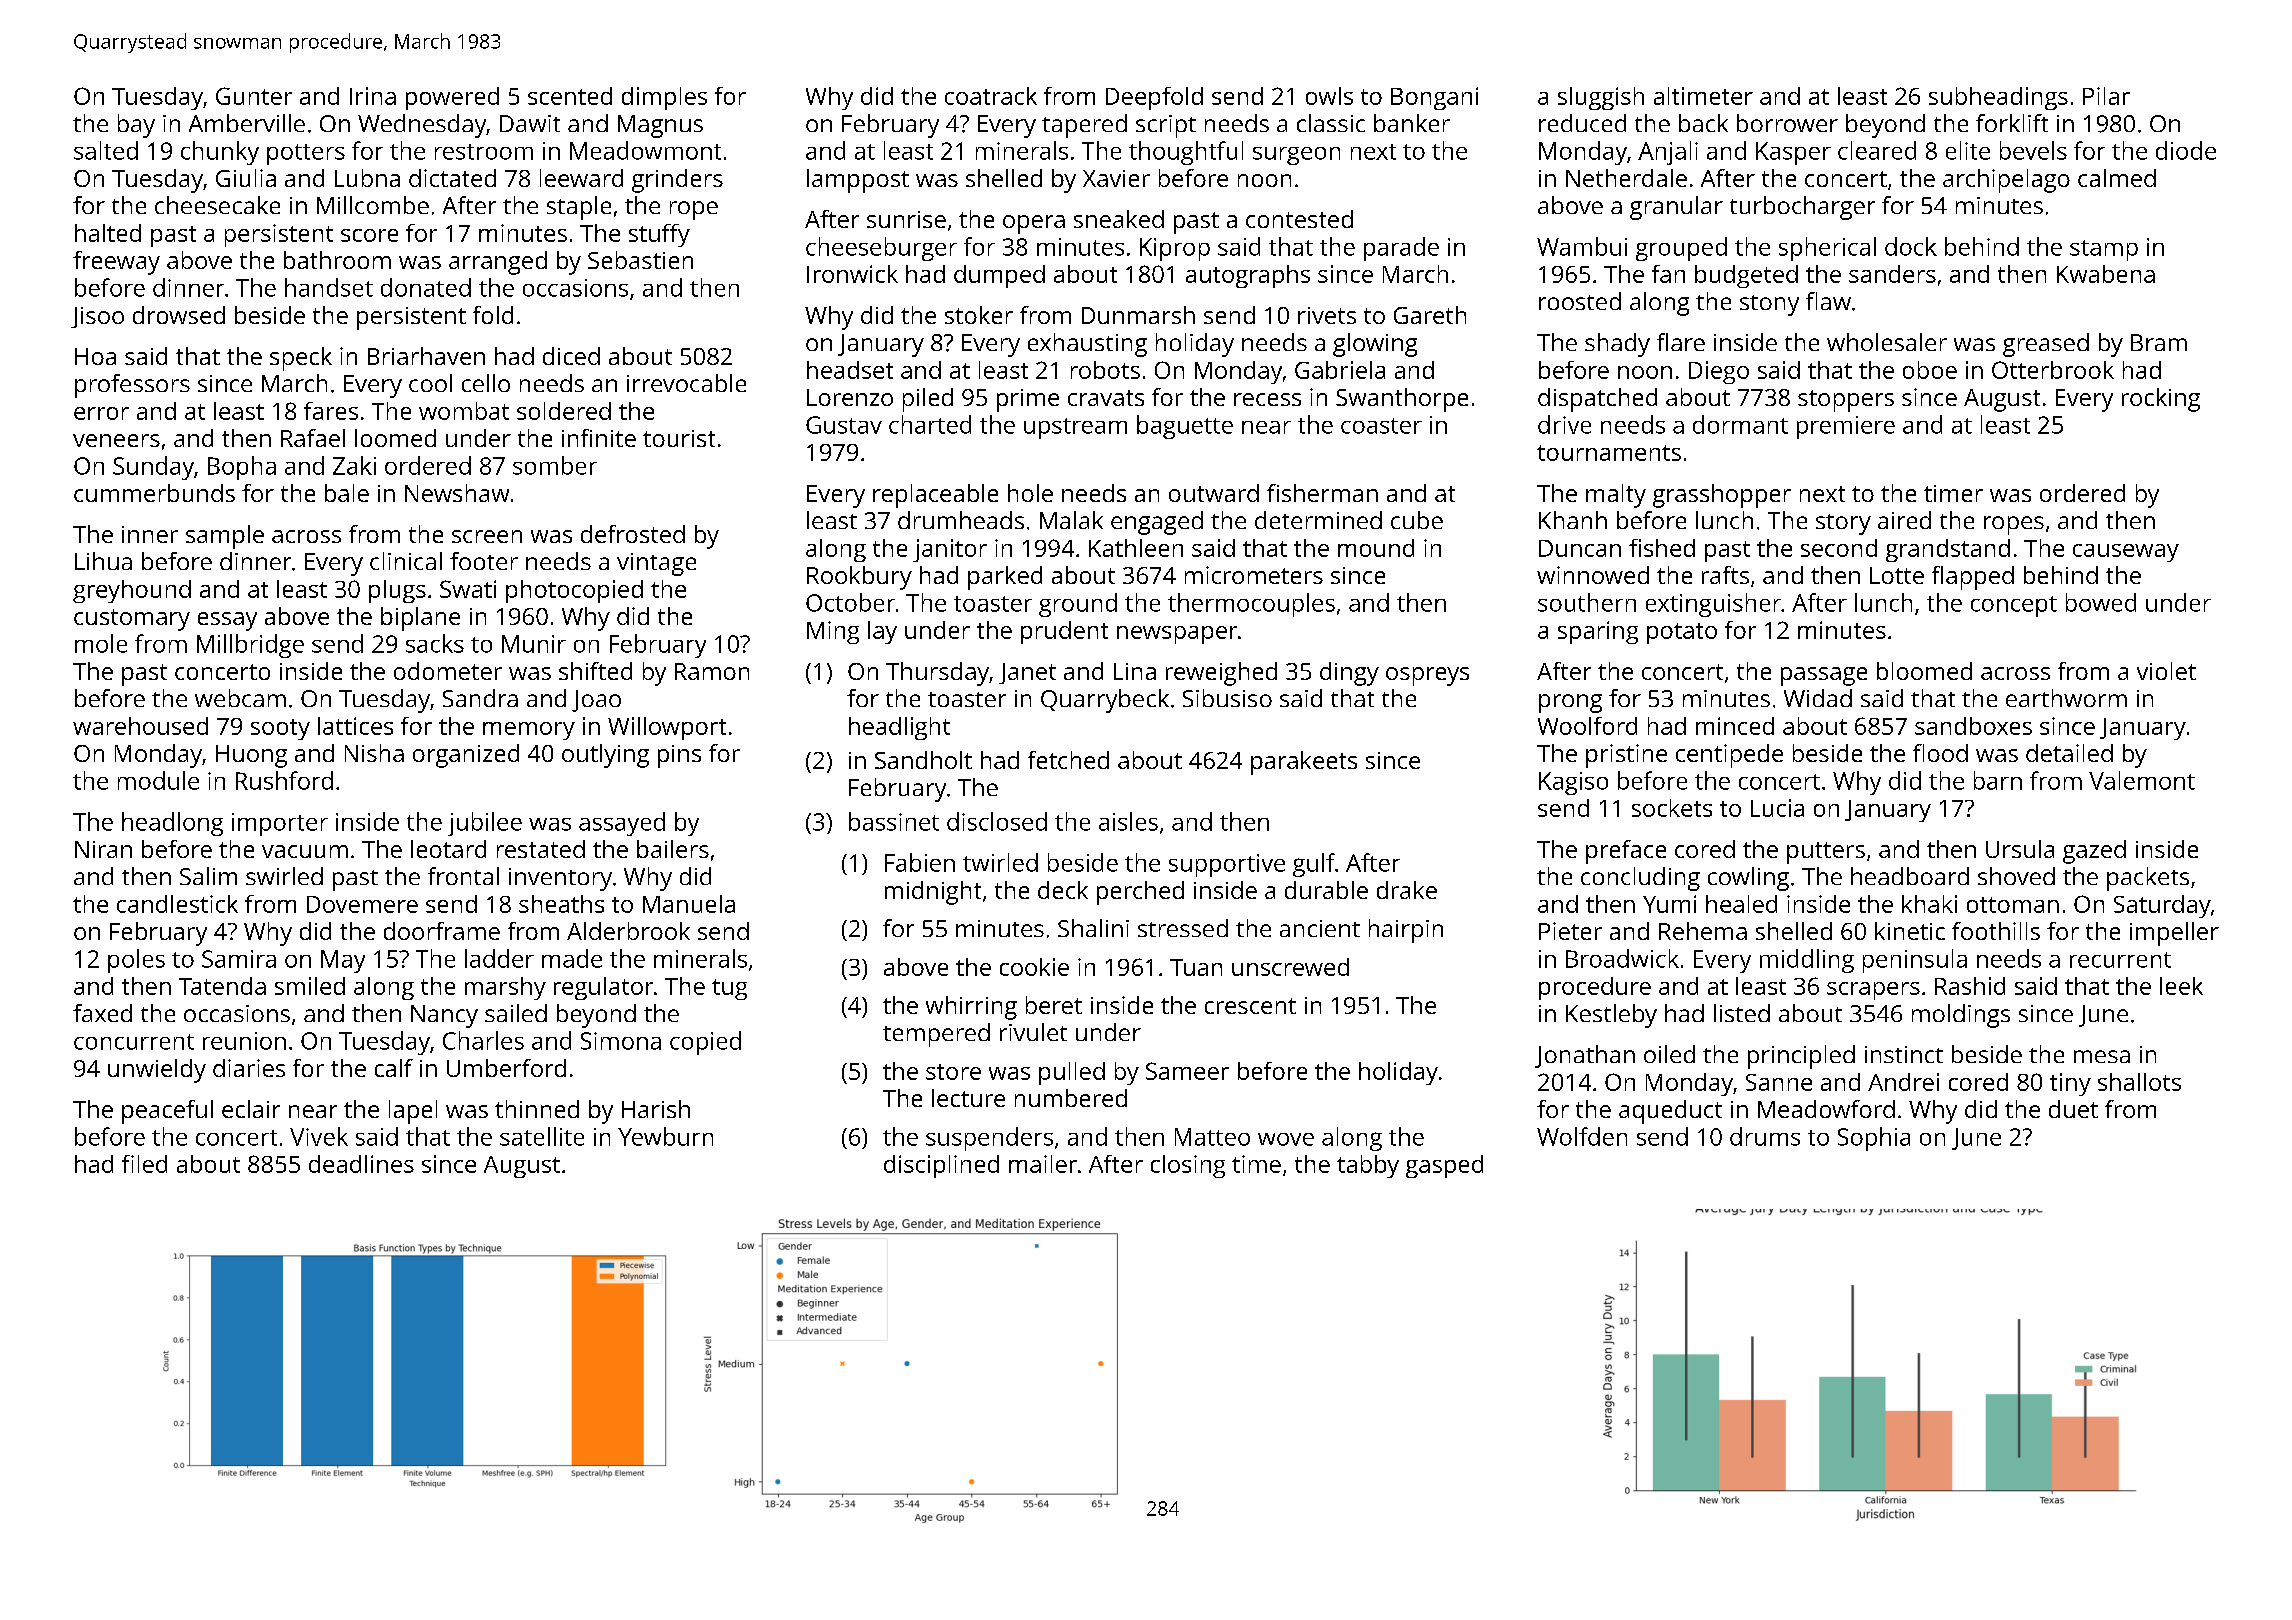  What do you see at coordinates (633, 534) in the document?
I see `defrosted` at bounding box center [633, 534].
